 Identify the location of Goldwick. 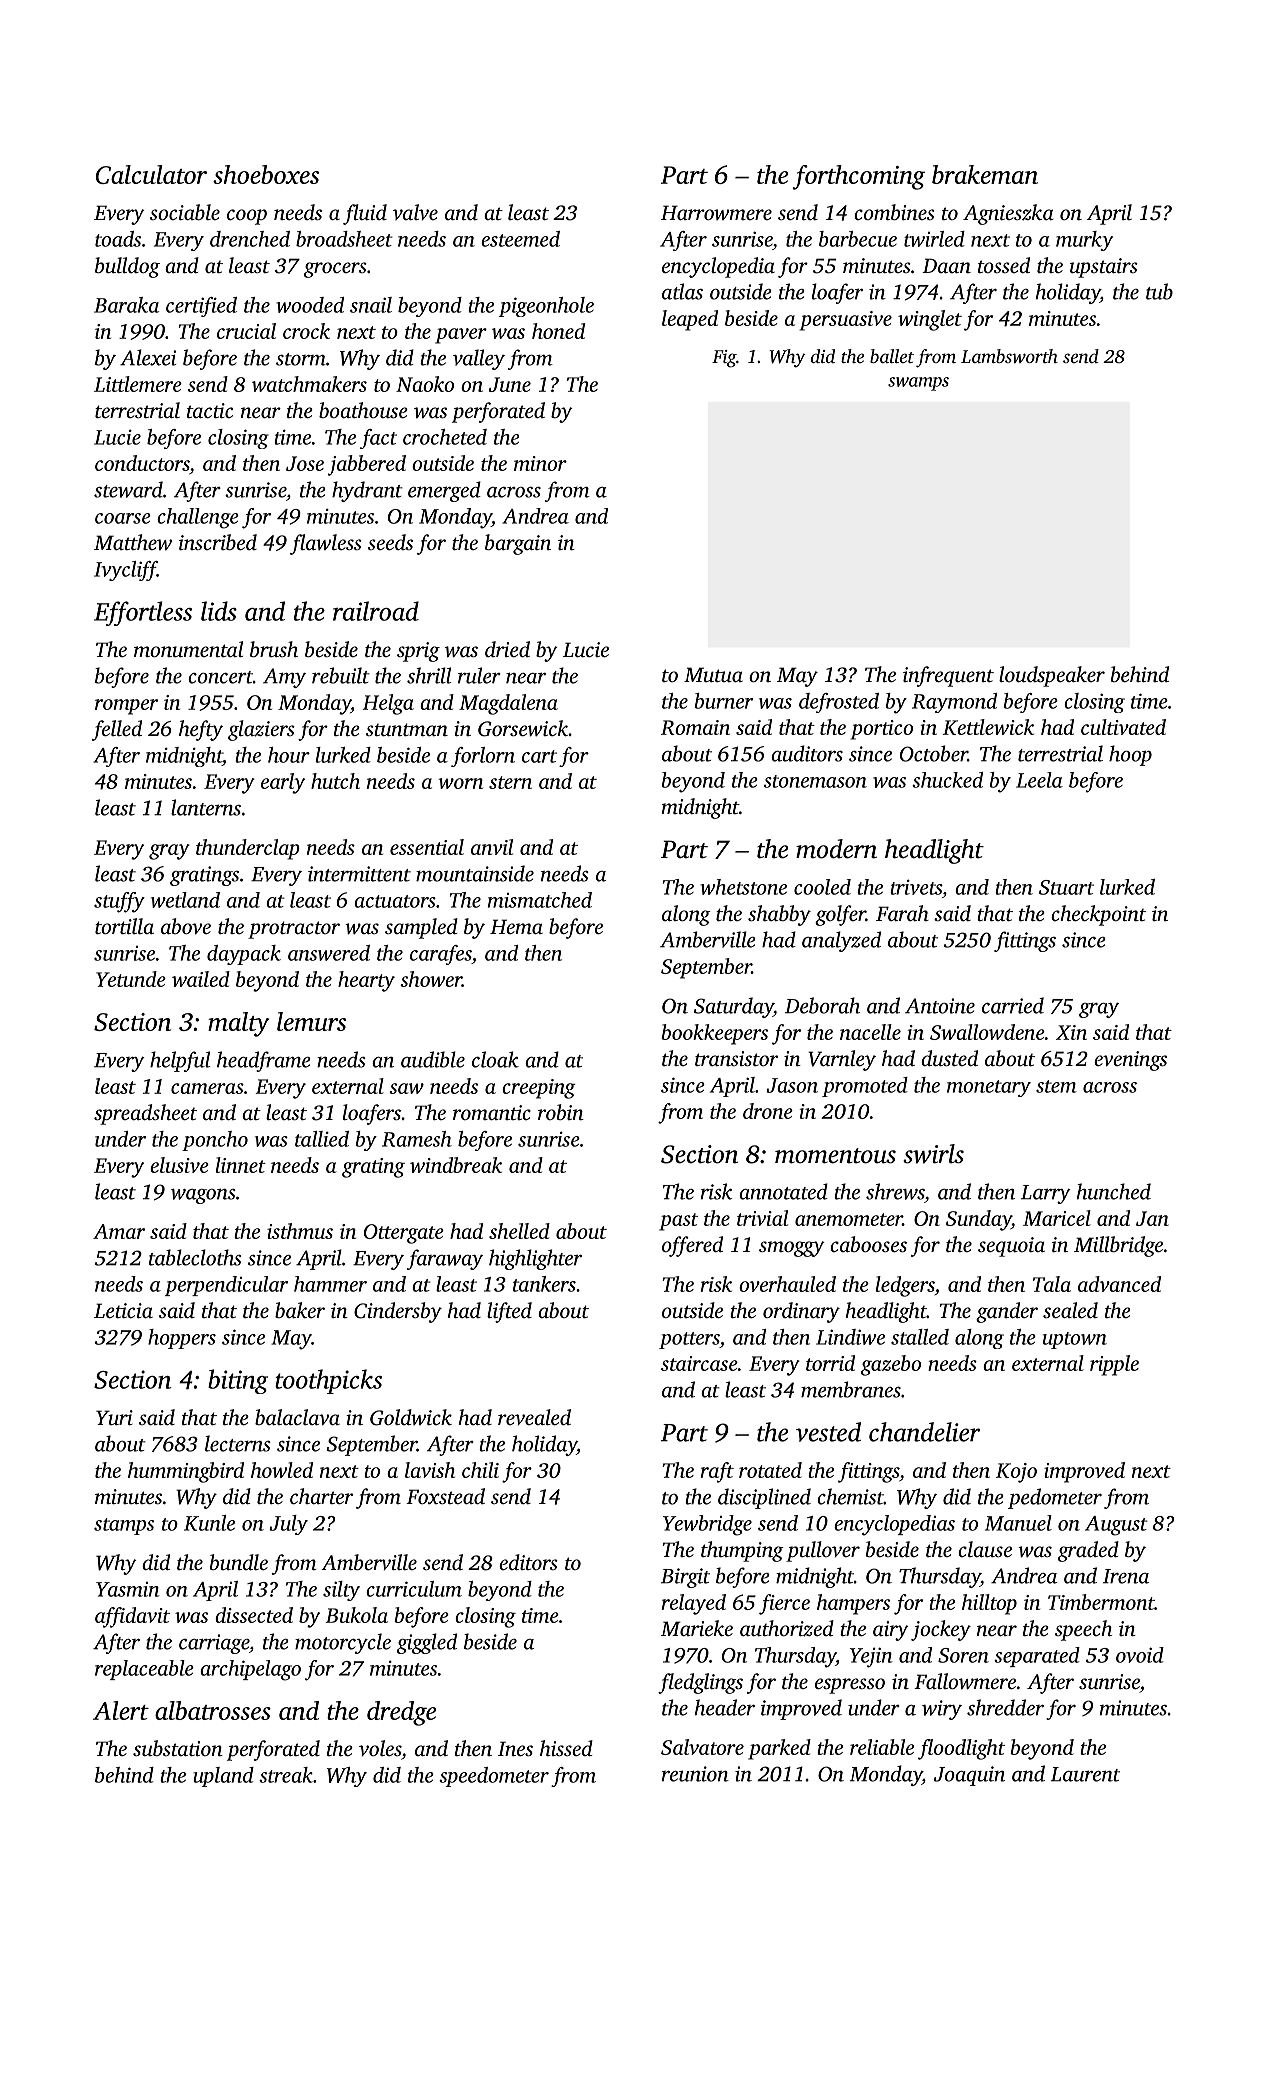
(411, 1417).
